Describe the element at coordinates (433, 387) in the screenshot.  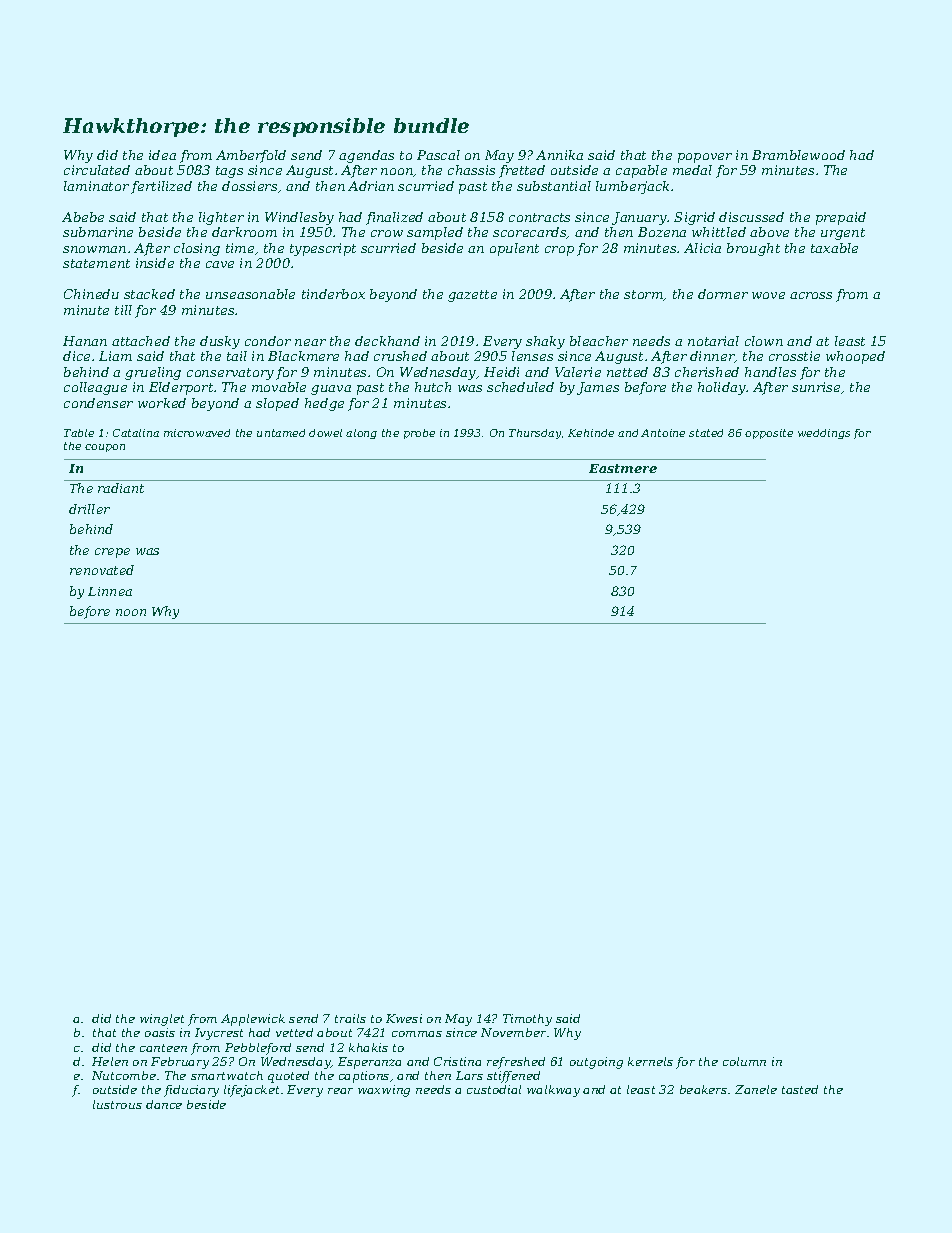
I see `hutch` at that location.
